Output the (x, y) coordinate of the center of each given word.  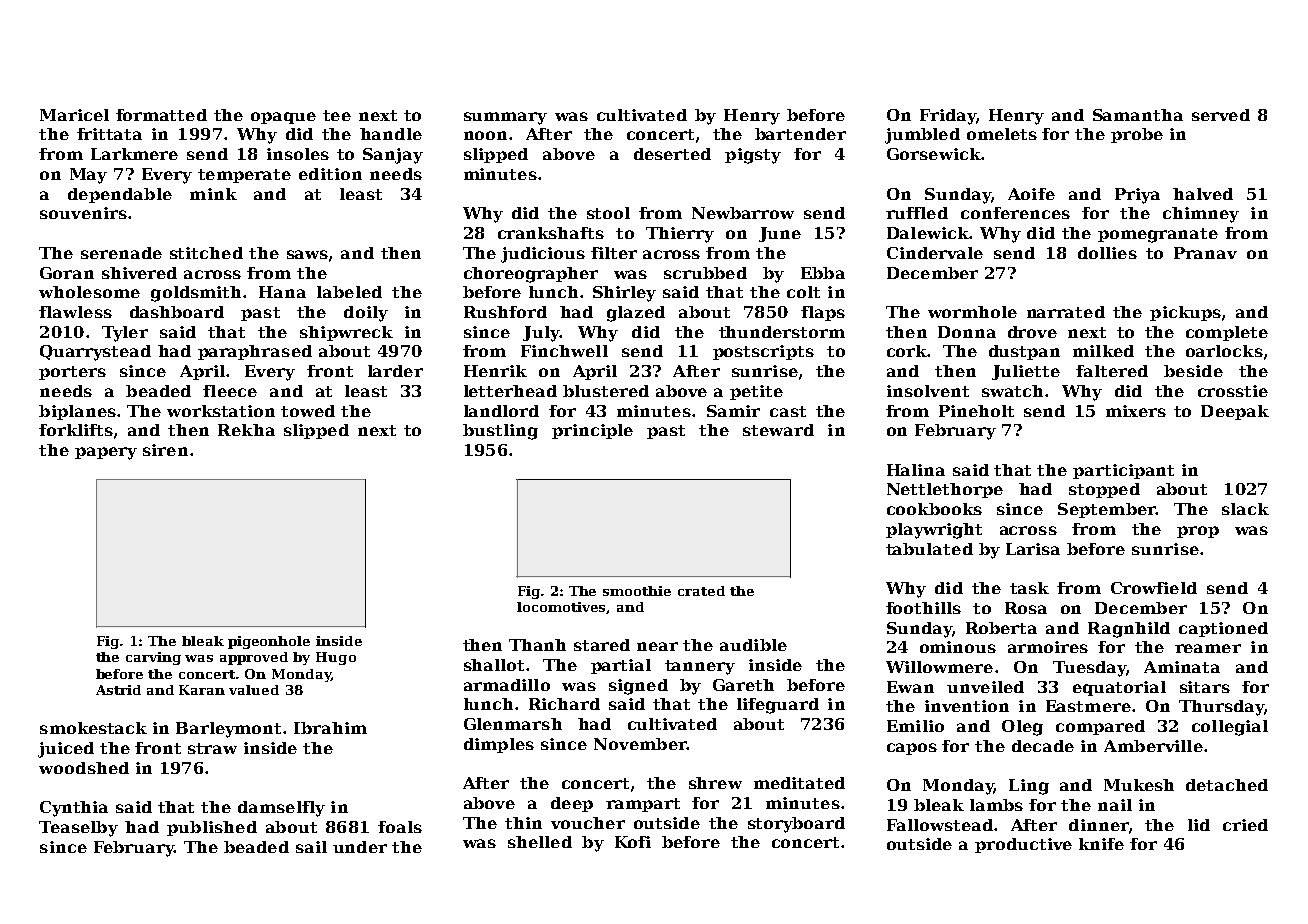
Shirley (624, 294)
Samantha (1138, 115)
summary (505, 118)
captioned (1223, 629)
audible (753, 645)
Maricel (74, 115)
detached (1227, 785)
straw (212, 748)
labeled (349, 292)
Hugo (336, 658)
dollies (1107, 253)
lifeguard (778, 706)
